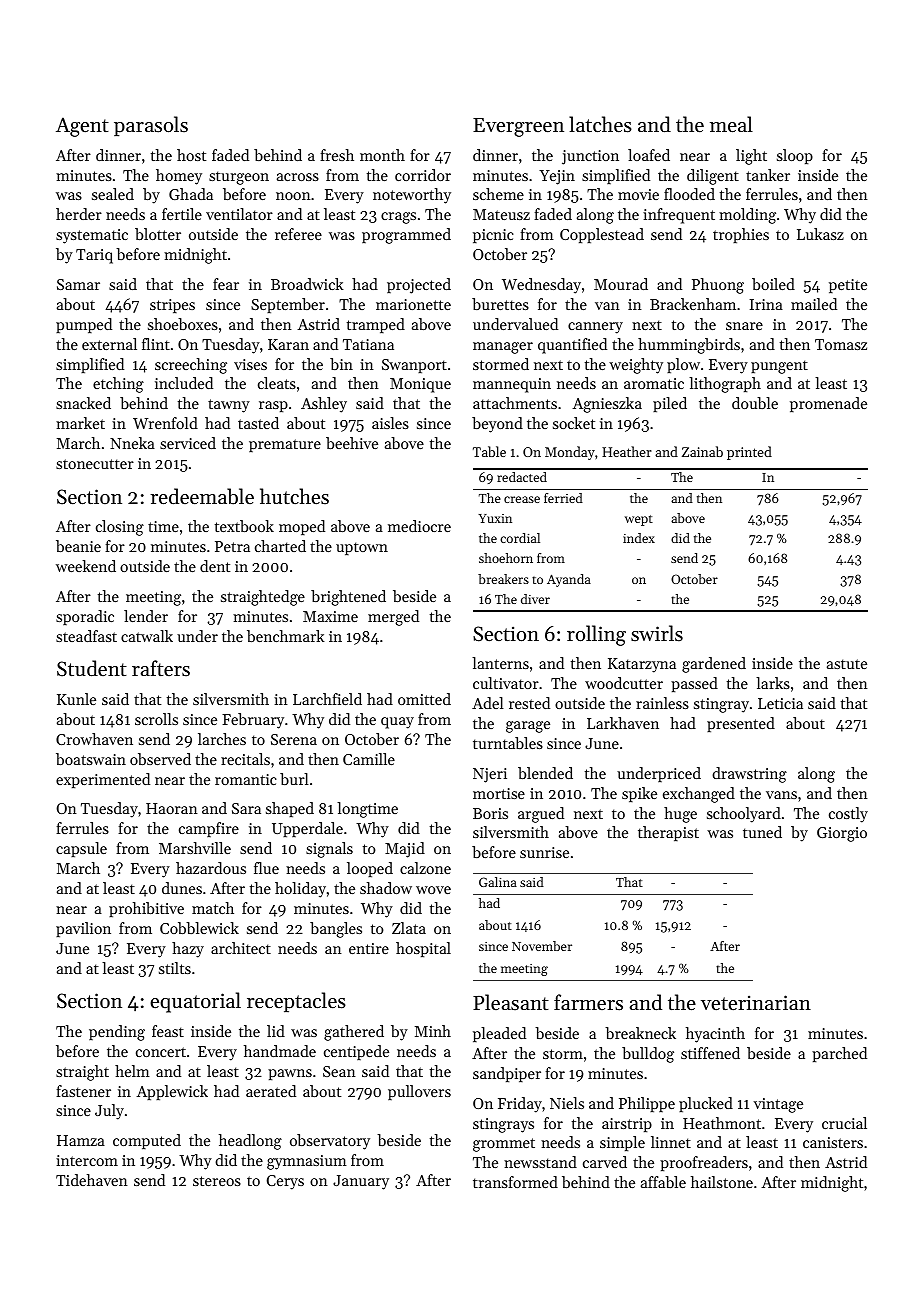 This image has height=1308, width=924. What do you see at coordinates (82, 127) in the image?
I see `Agent` at bounding box center [82, 127].
